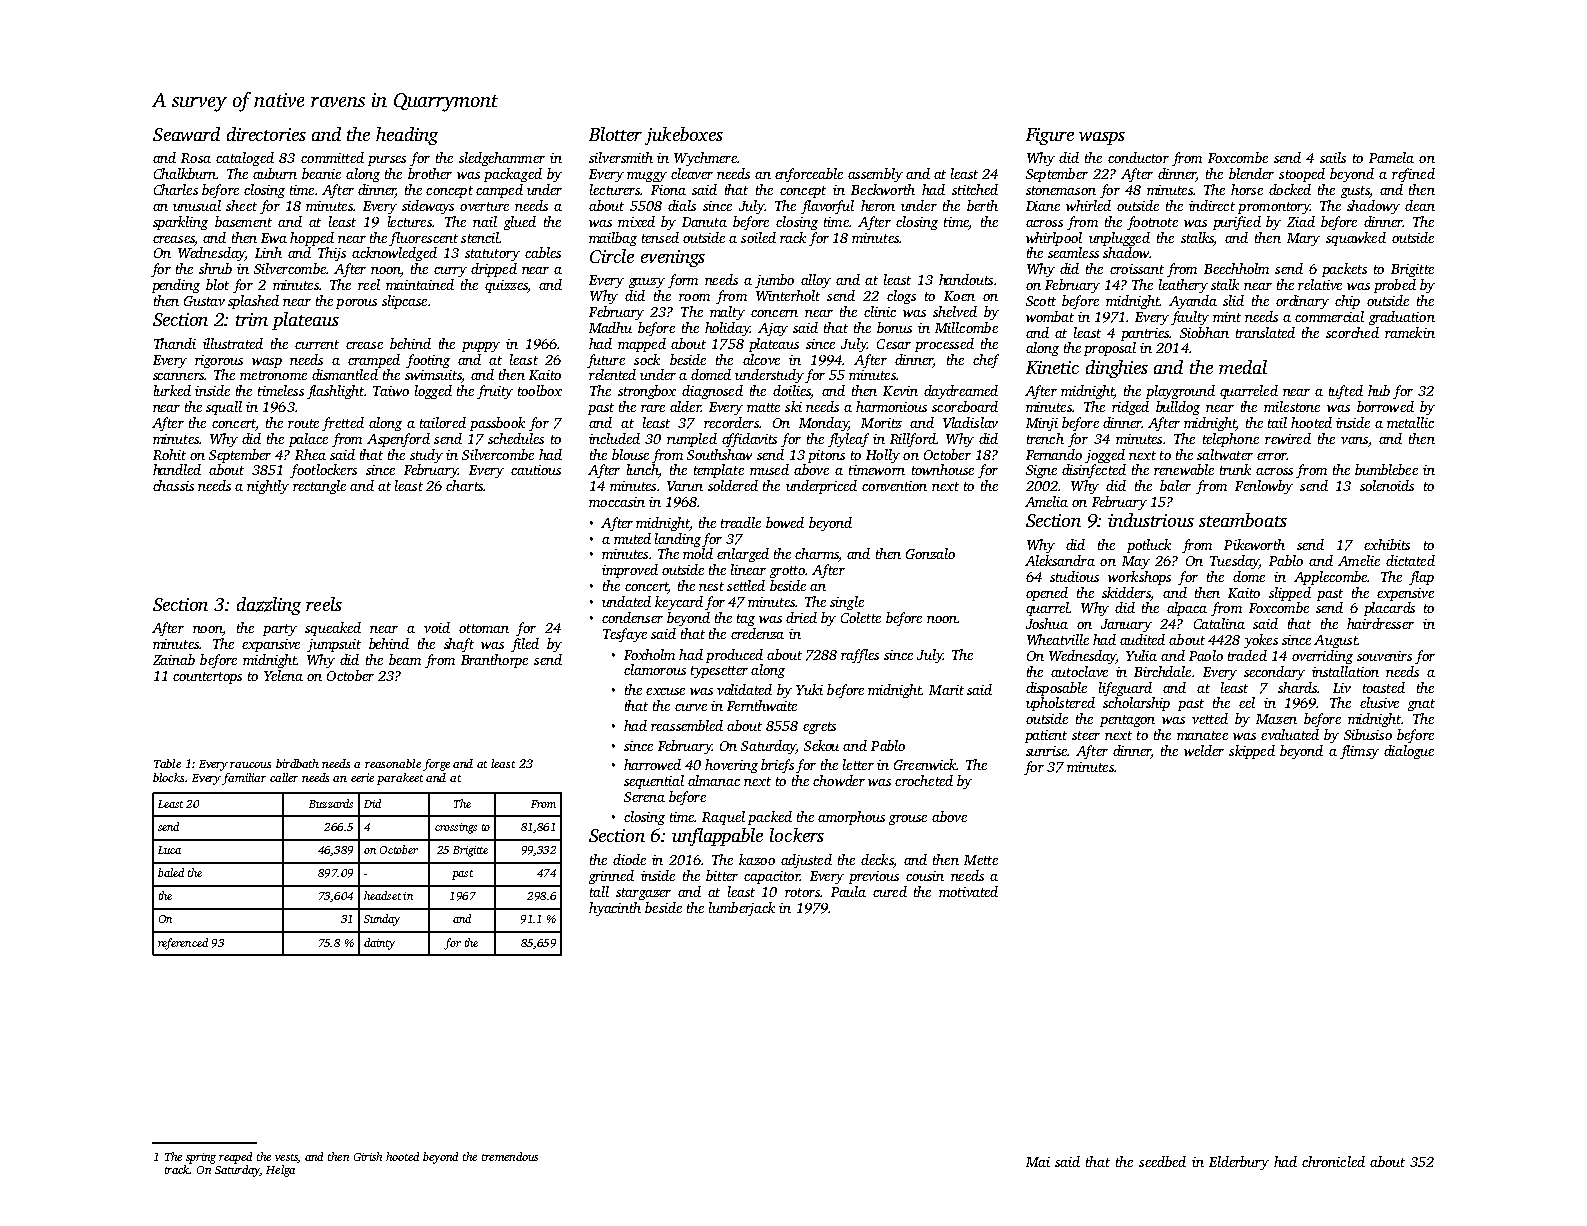 This document has width=1587, height=1226. Describe the element at coordinates (1264, 487) in the document. I see `Fenlowby` at that location.
